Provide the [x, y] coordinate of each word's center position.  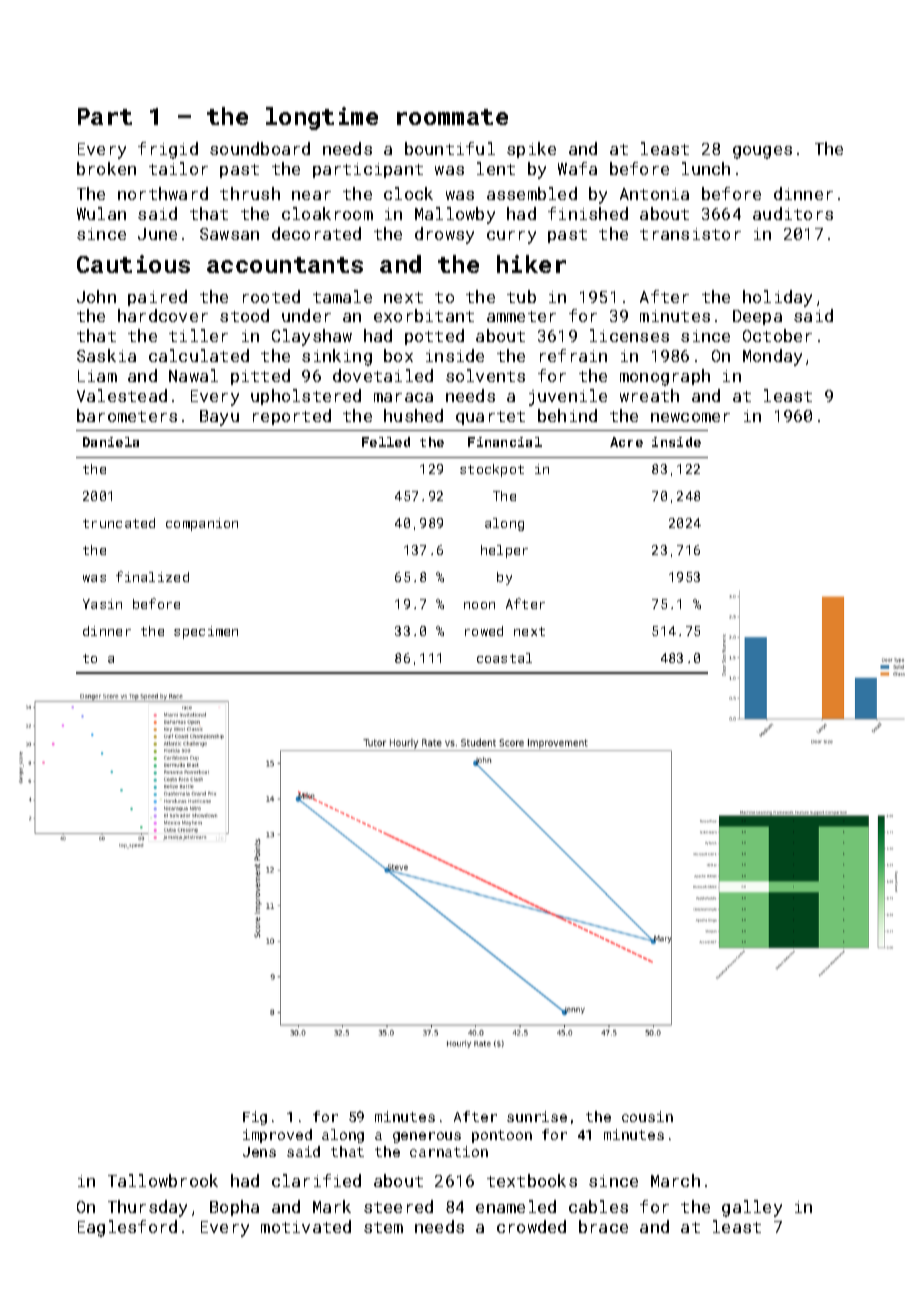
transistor [690, 234]
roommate [452, 117]
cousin [647, 1116]
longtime [322, 118]
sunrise [537, 1116]
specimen [206, 632]
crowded [531, 1226]
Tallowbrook [163, 1180]
